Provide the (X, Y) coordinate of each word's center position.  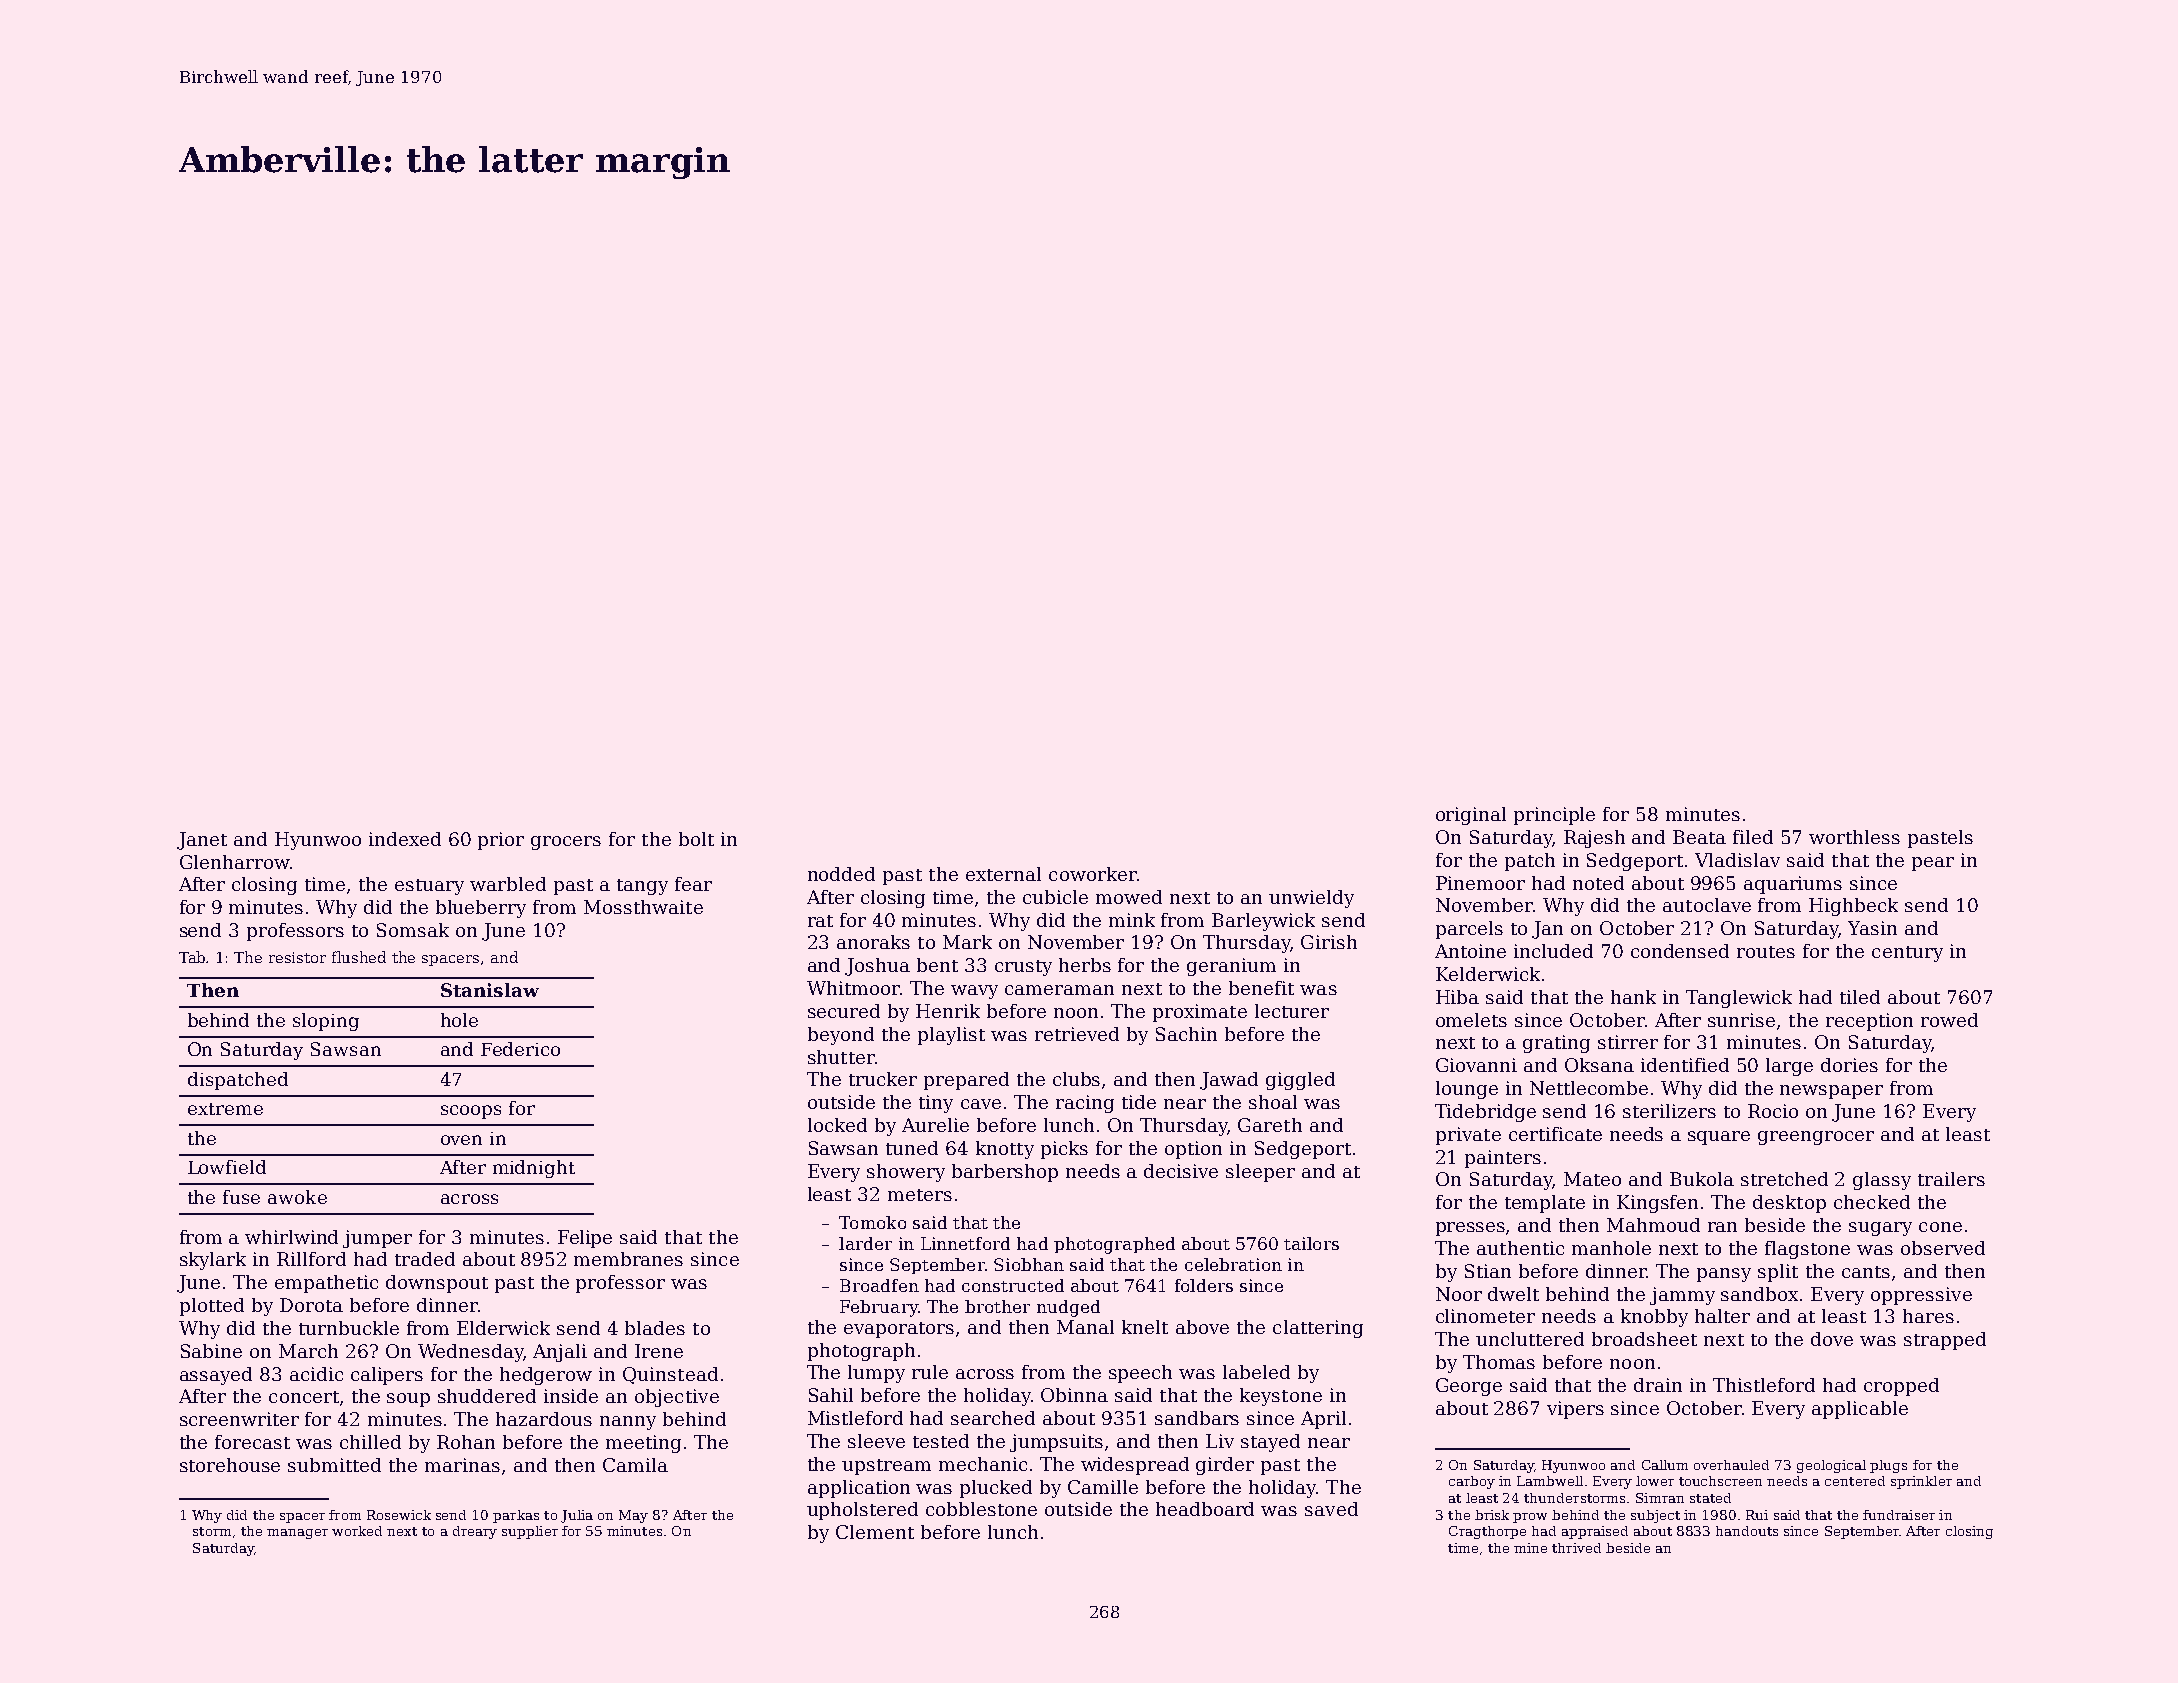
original (1471, 816)
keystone (1281, 1397)
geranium (1231, 967)
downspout (437, 1284)
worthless (1854, 837)
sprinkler (1921, 1482)
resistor (297, 957)
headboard (1205, 1509)
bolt (696, 839)
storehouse (230, 1465)
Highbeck (1853, 907)
